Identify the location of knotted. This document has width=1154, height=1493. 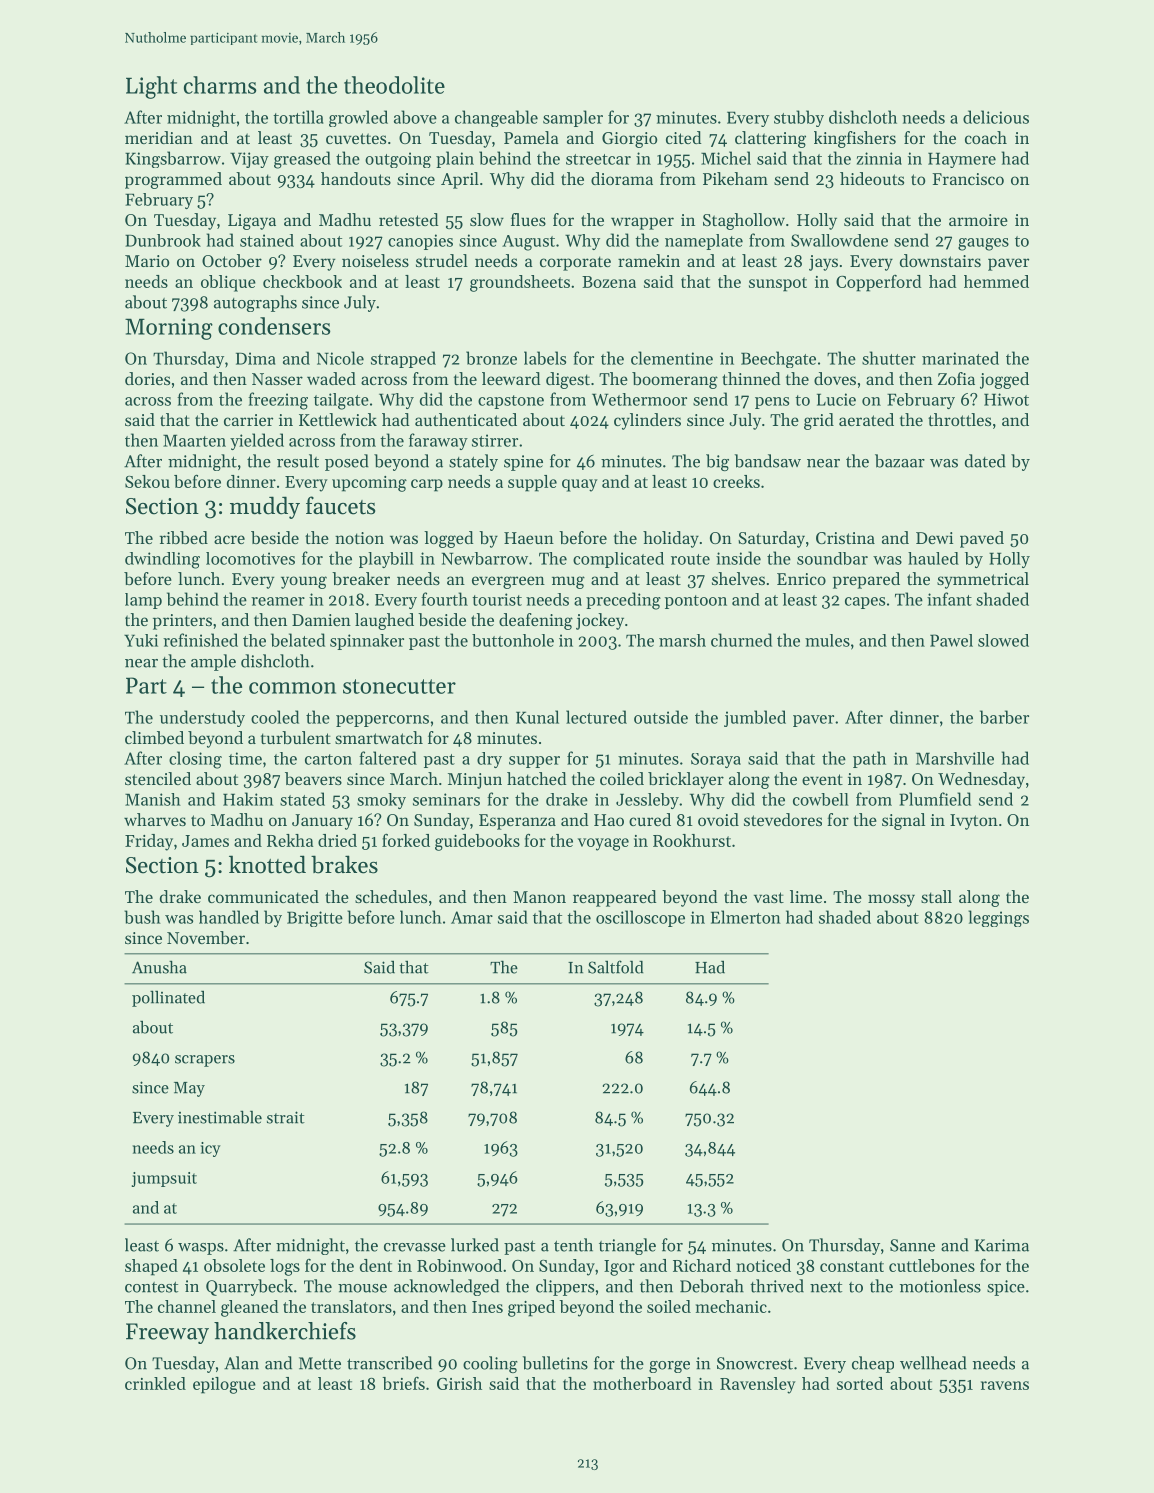
(267, 864).
